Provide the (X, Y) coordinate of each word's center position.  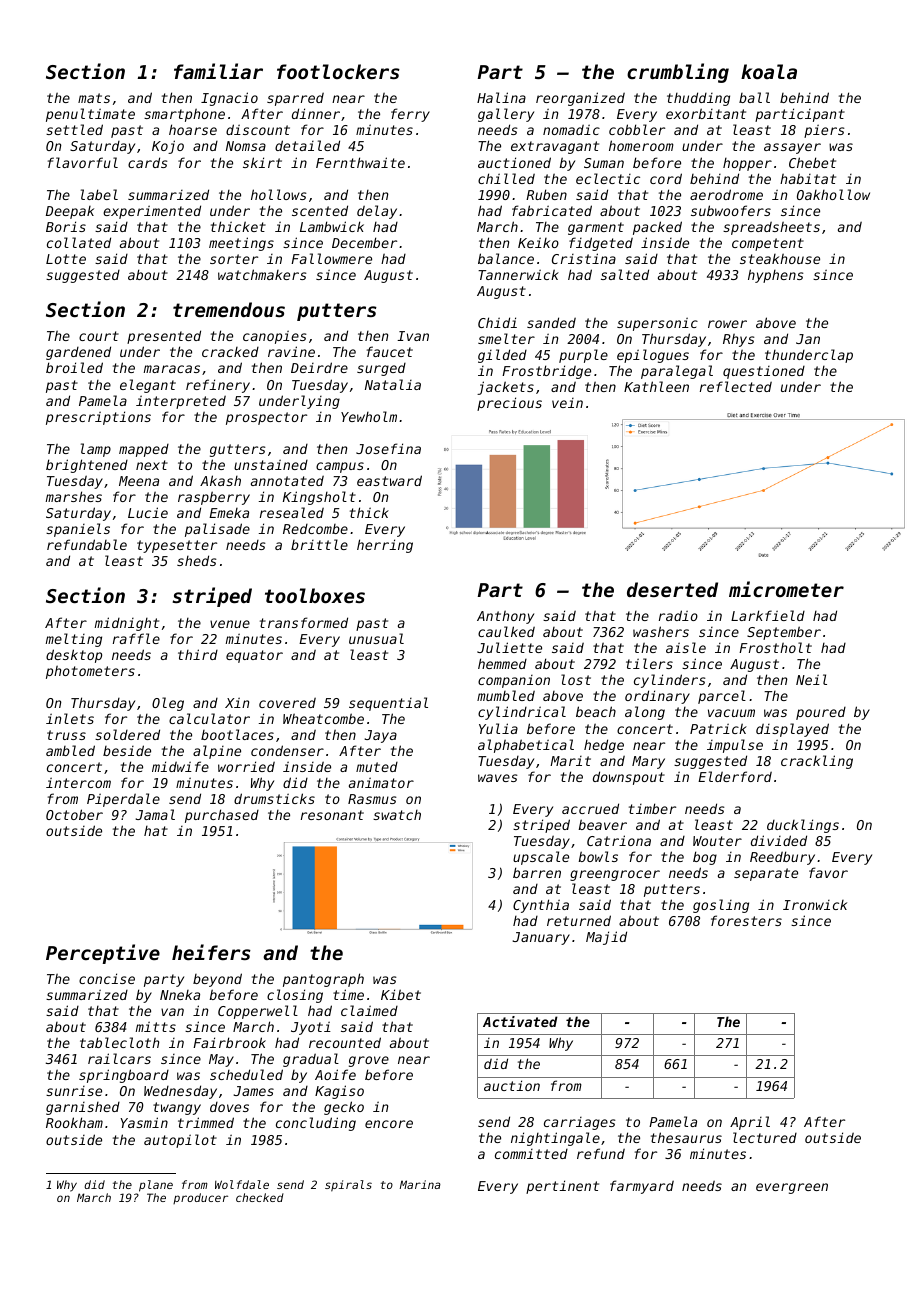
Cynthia (541, 906)
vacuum (731, 713)
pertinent (562, 1187)
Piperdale (123, 800)
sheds (197, 560)
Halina (501, 97)
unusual (376, 638)
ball (754, 97)
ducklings (803, 826)
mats (94, 98)
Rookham (74, 1122)
